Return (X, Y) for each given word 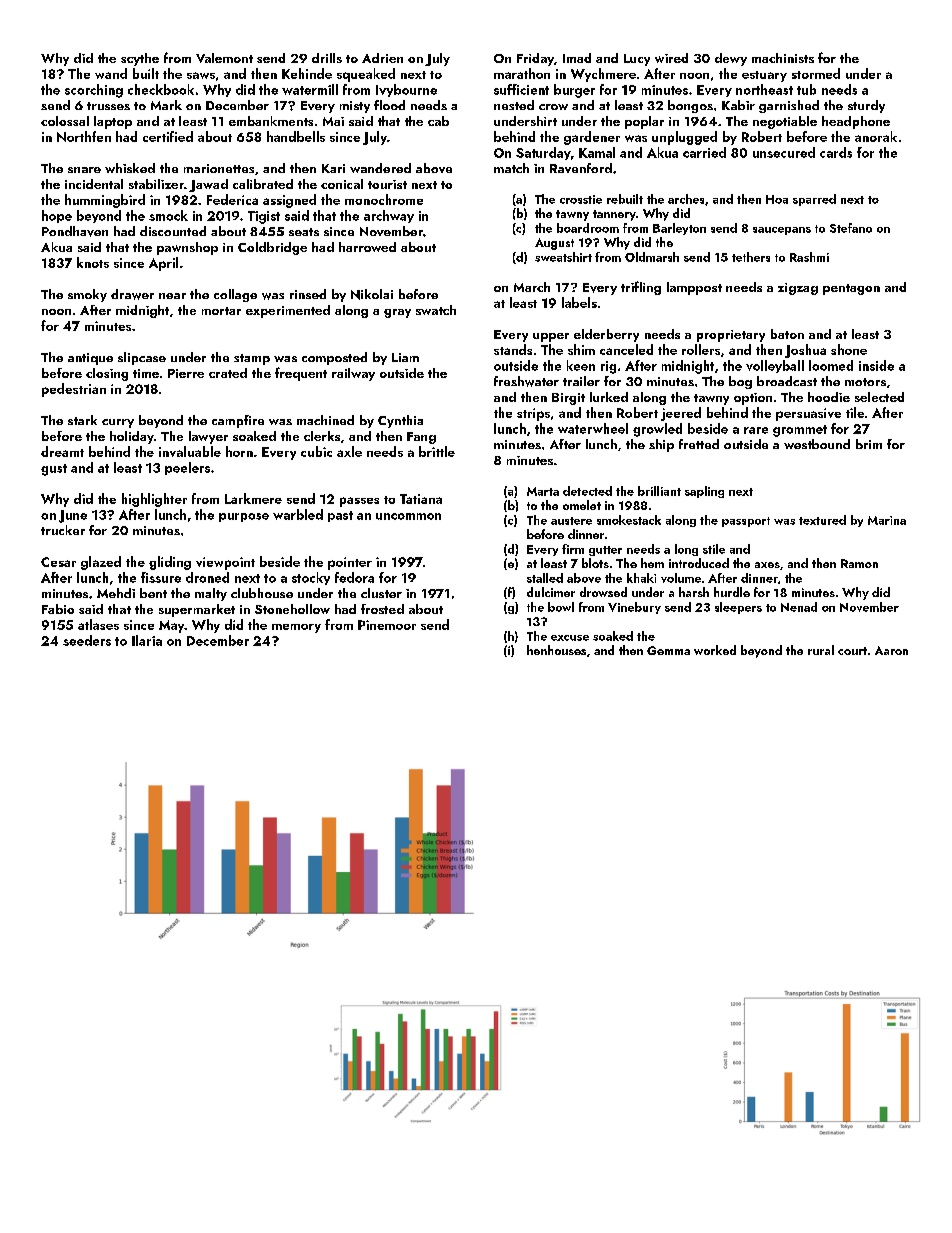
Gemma (668, 650)
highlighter (154, 500)
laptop (113, 122)
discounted (173, 231)
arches (686, 199)
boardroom (588, 228)
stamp (252, 359)
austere (571, 521)
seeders (87, 640)
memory (296, 628)
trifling (641, 288)
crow (553, 107)
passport (746, 522)
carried (704, 152)
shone (849, 349)
